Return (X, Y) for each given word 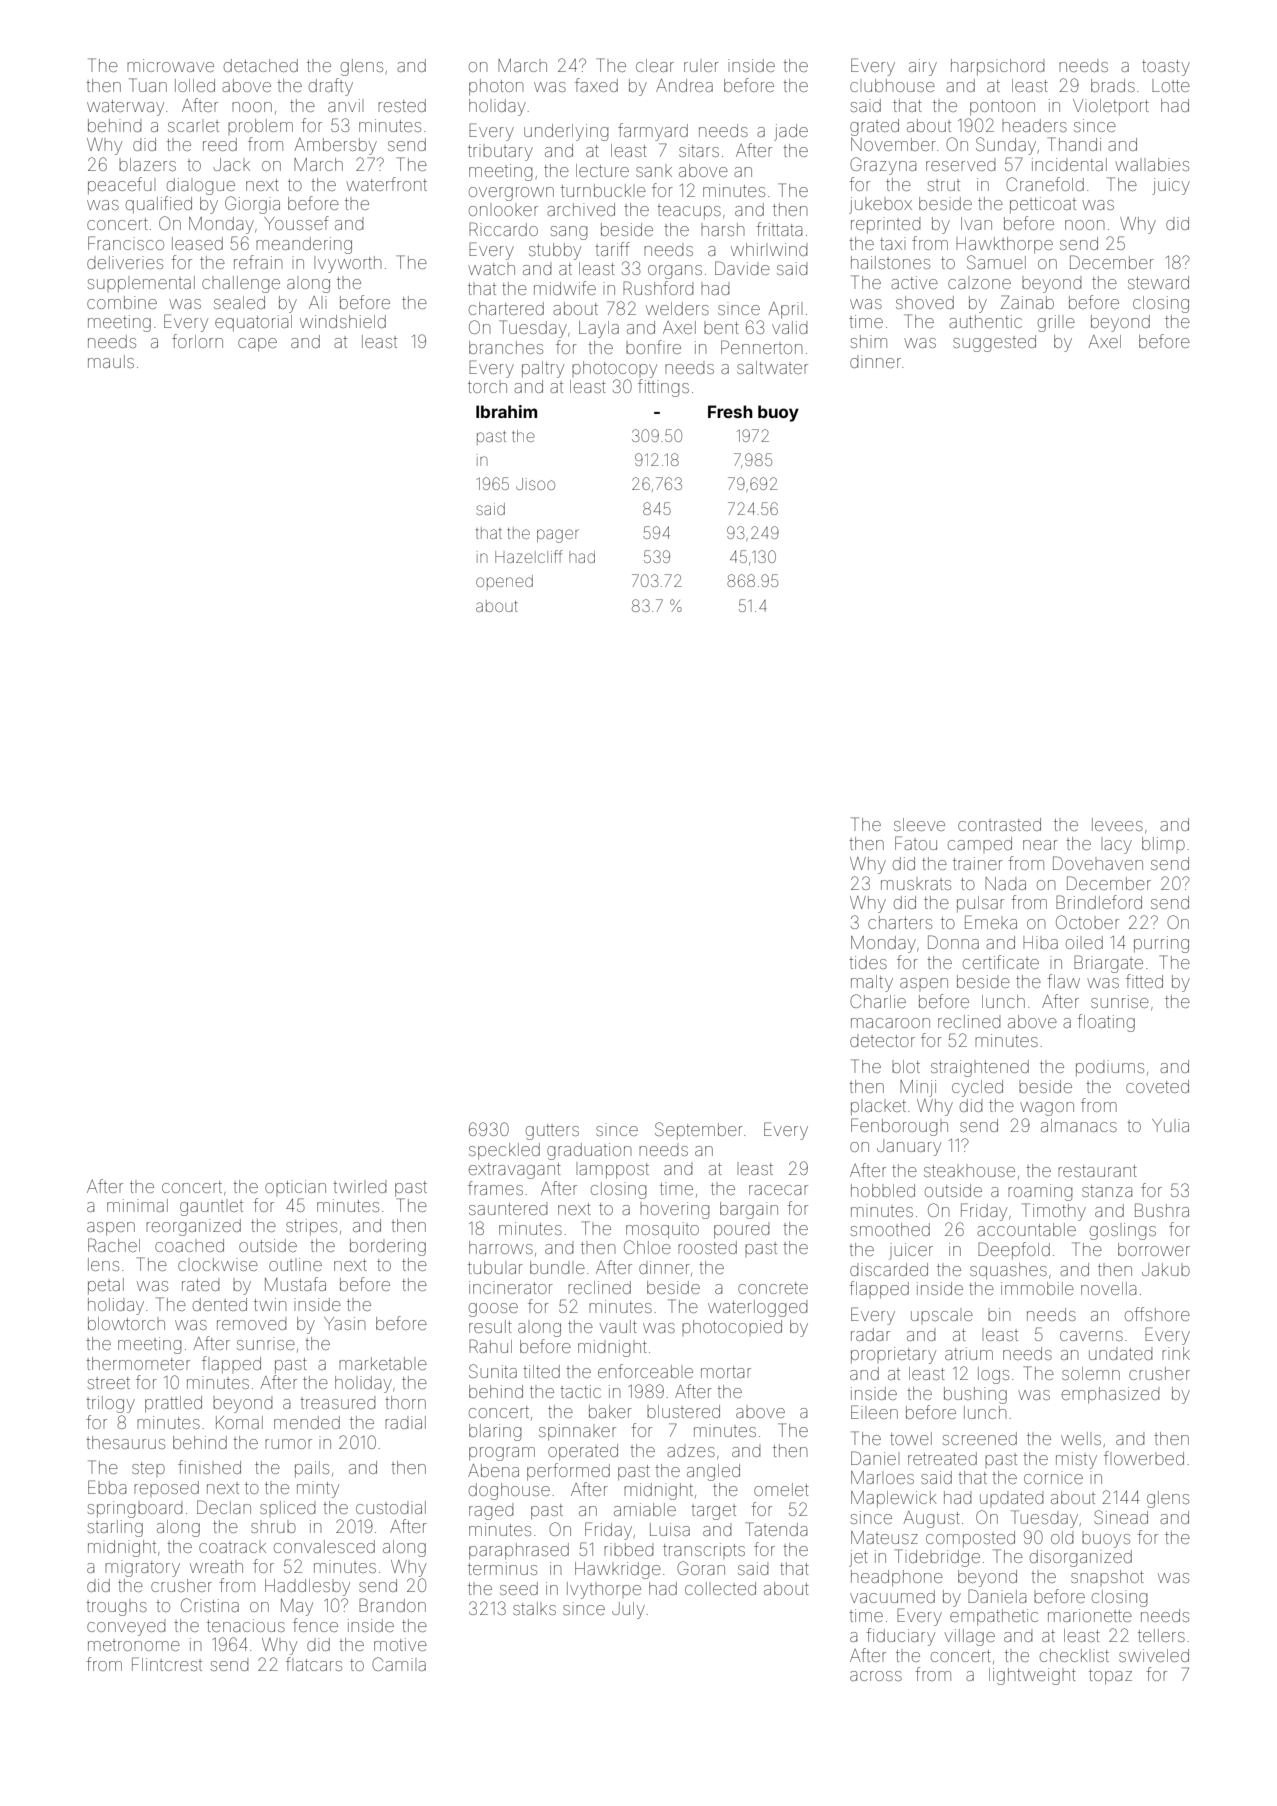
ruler (701, 67)
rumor (288, 1444)
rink (1176, 1353)
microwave (170, 65)
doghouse (509, 1491)
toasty (1166, 68)
